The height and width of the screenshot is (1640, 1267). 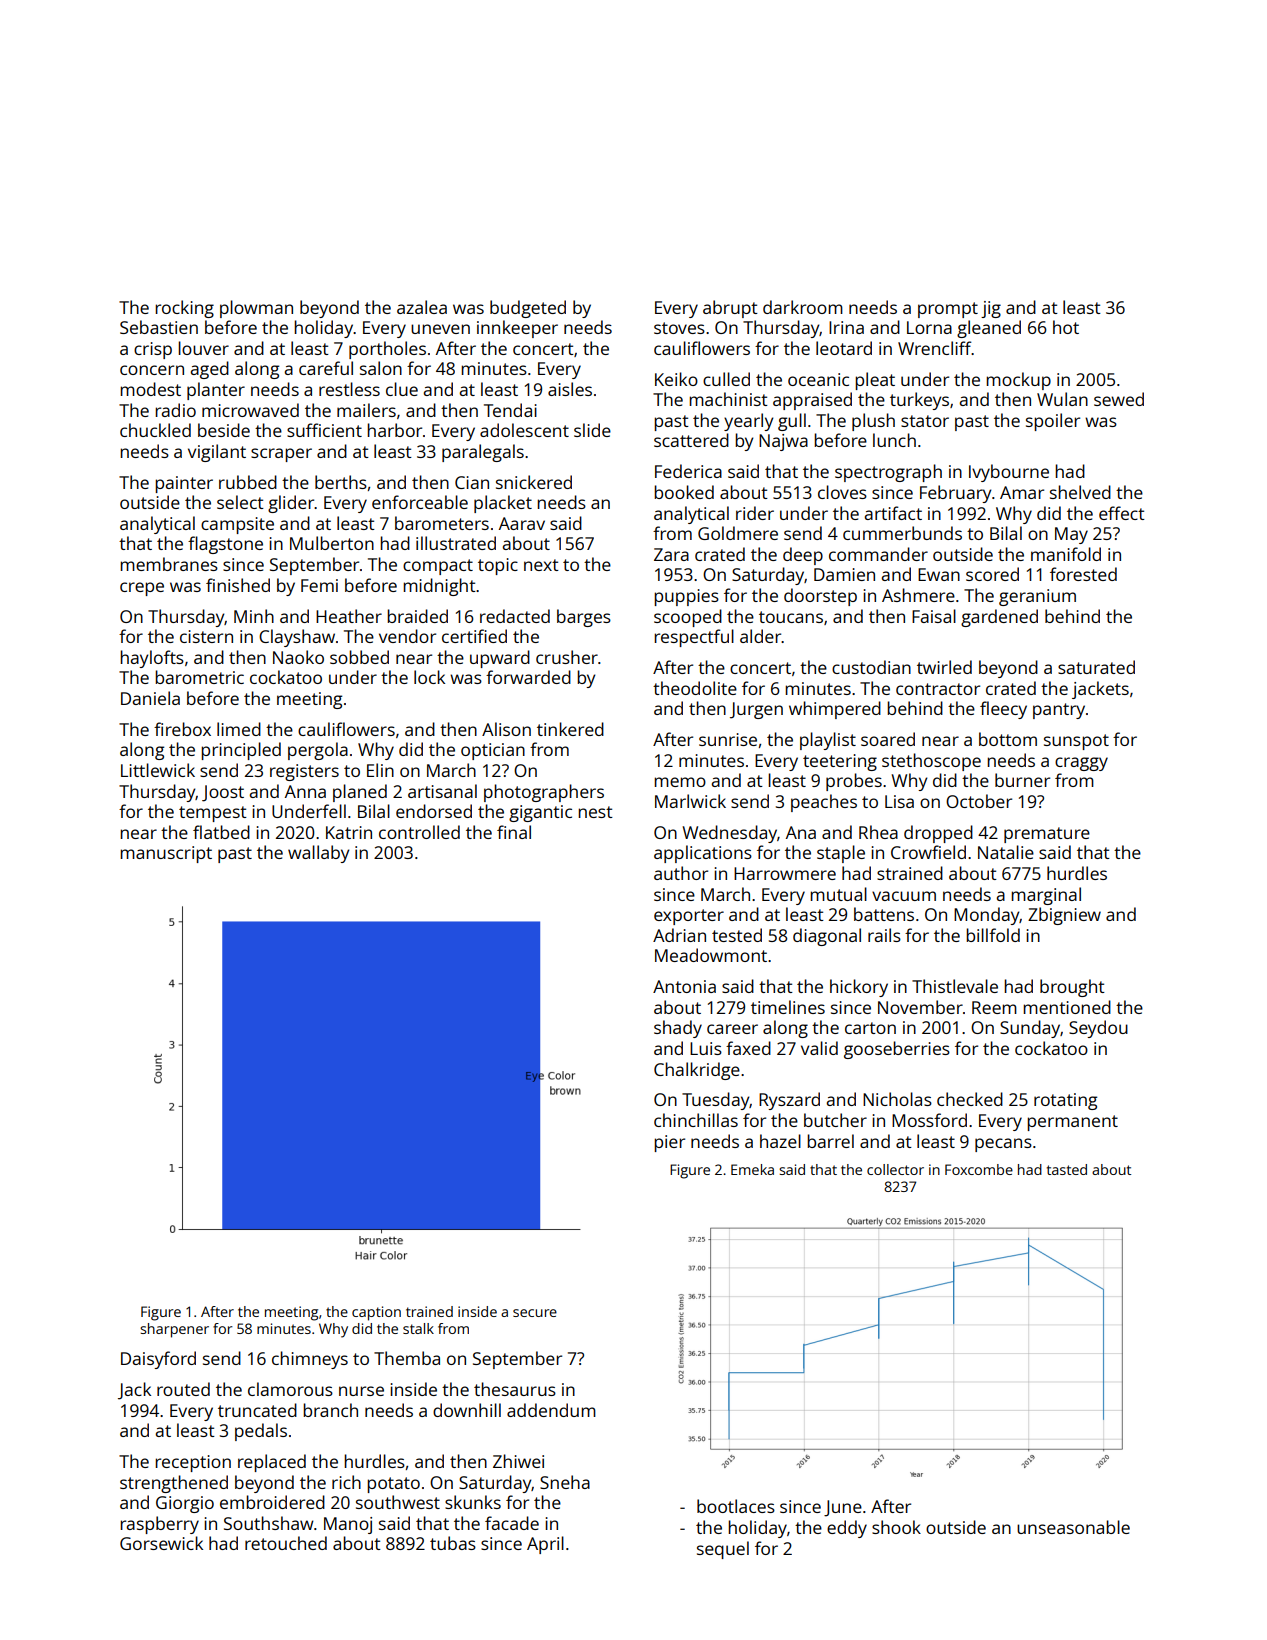 I want to click on Littlewick, so click(x=158, y=770).
